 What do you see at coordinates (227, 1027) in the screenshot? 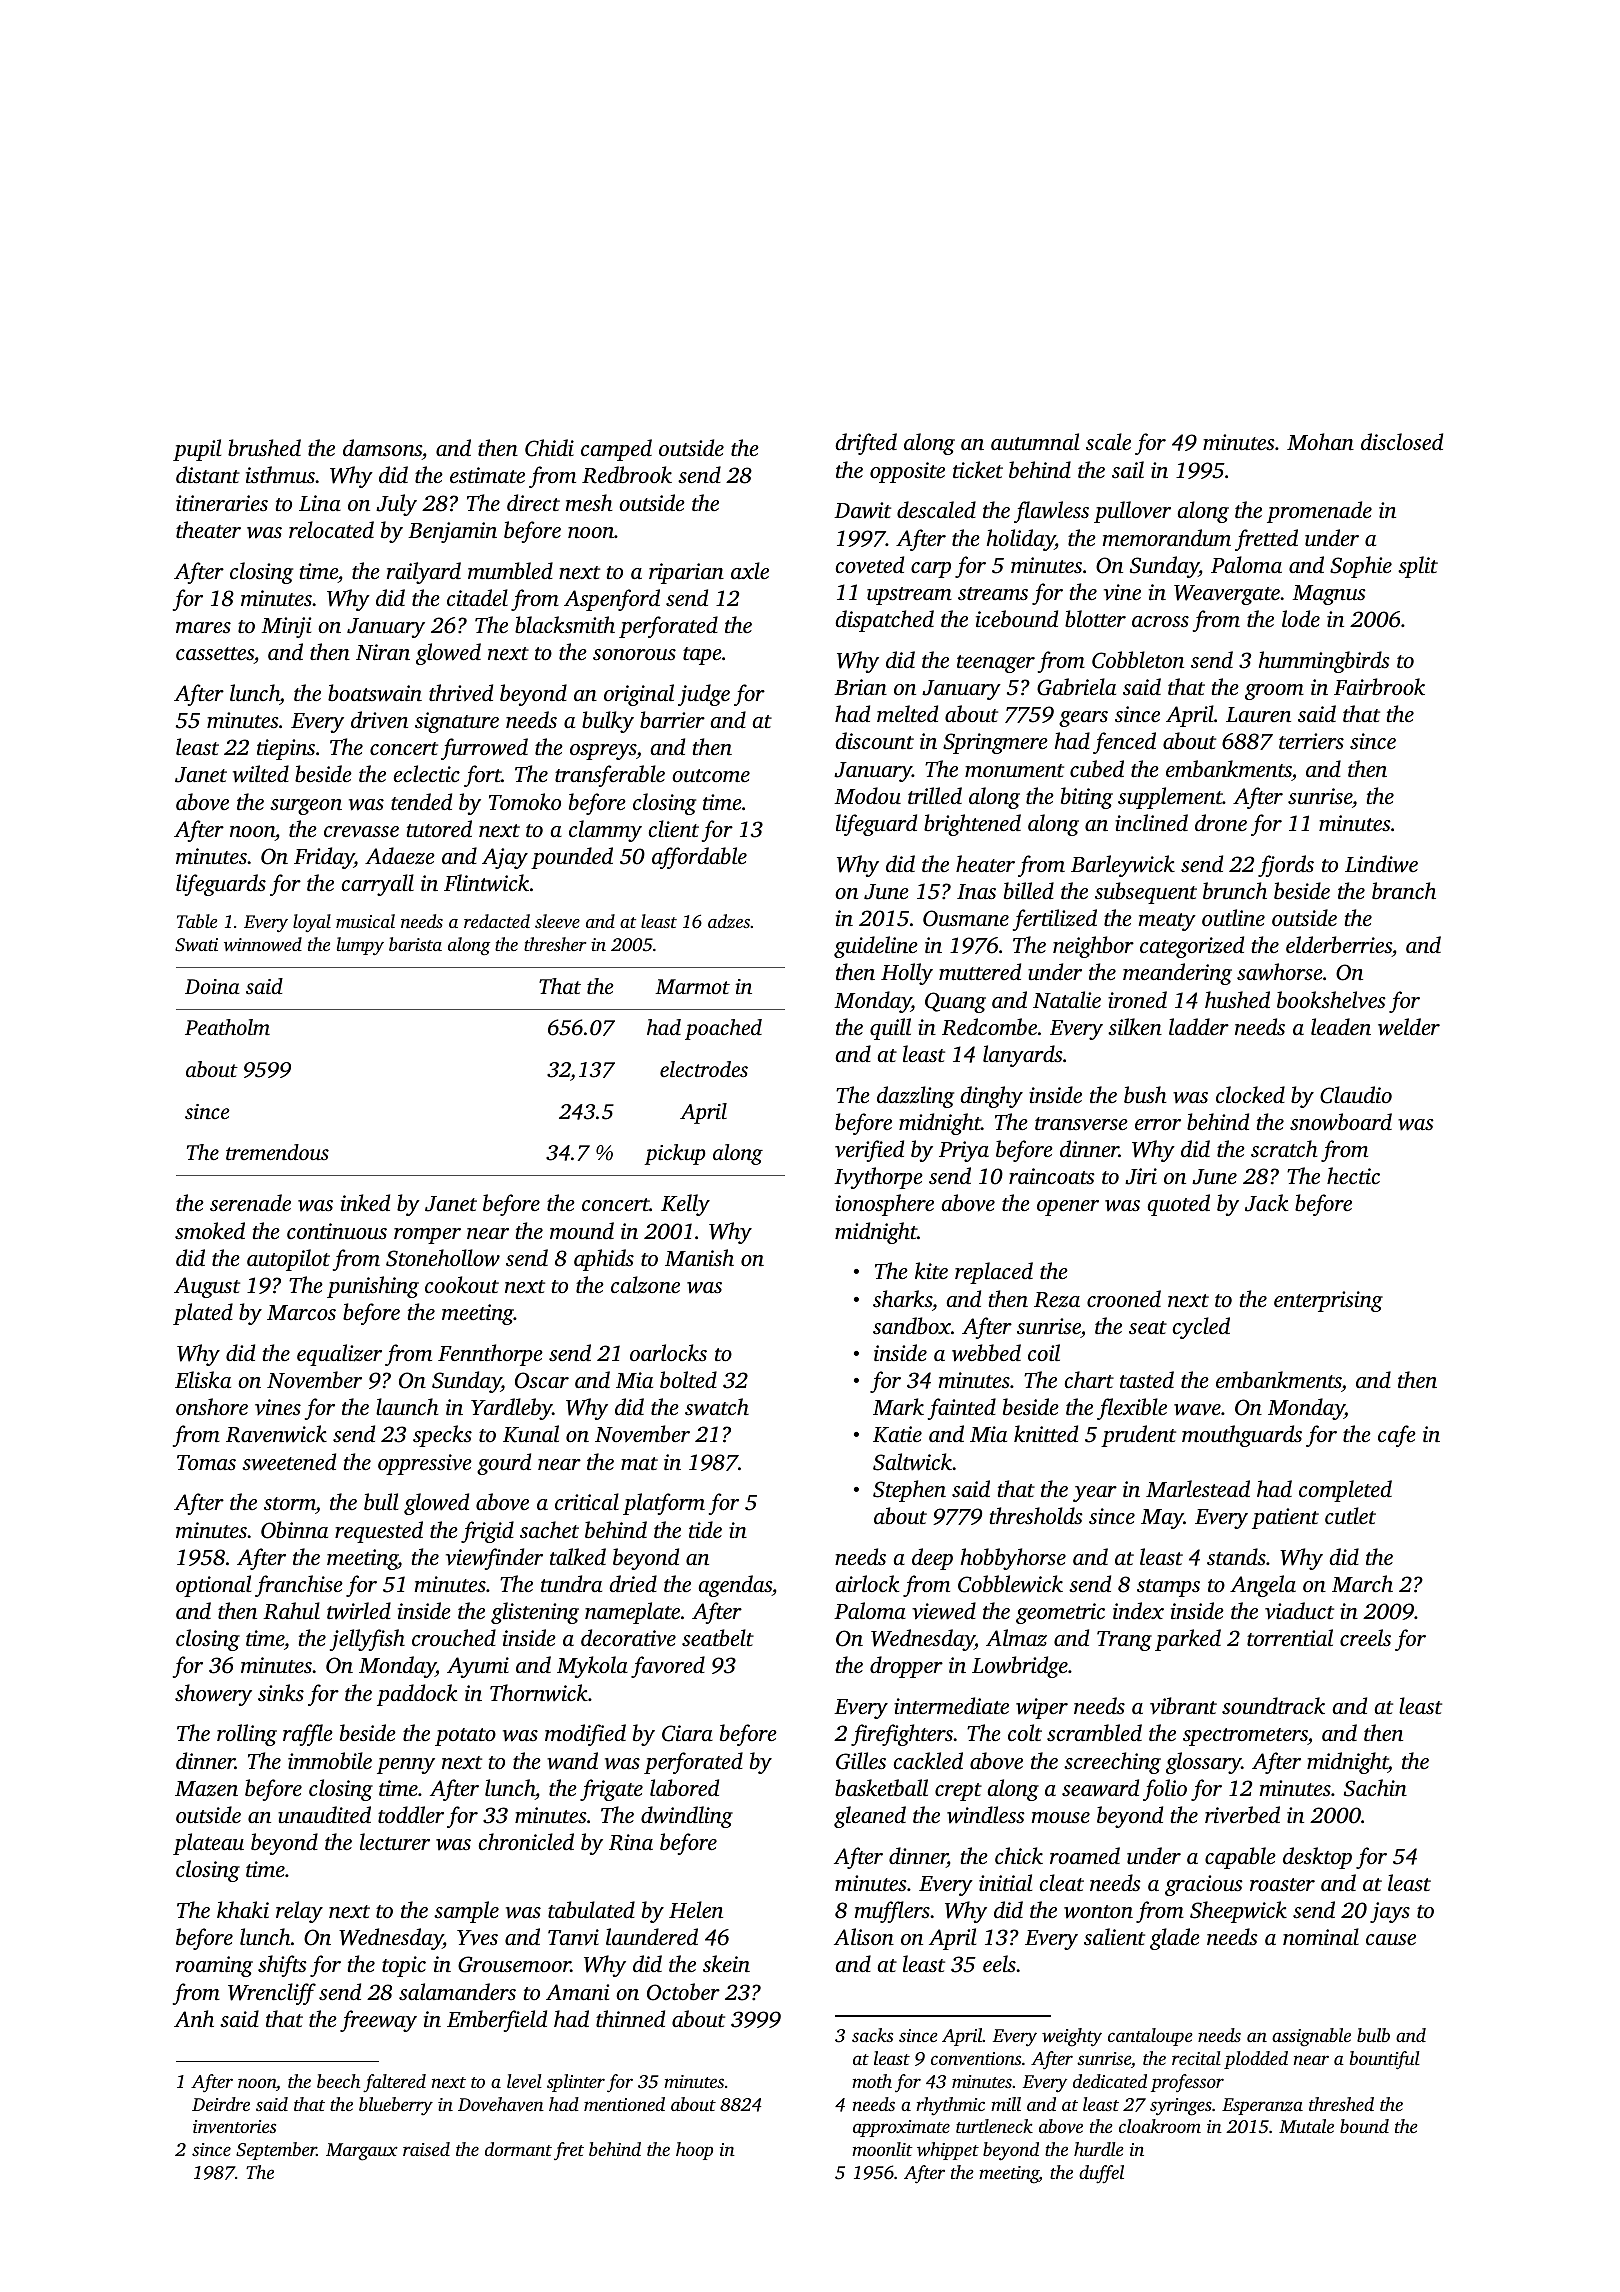
I see `Peatholm` at bounding box center [227, 1027].
